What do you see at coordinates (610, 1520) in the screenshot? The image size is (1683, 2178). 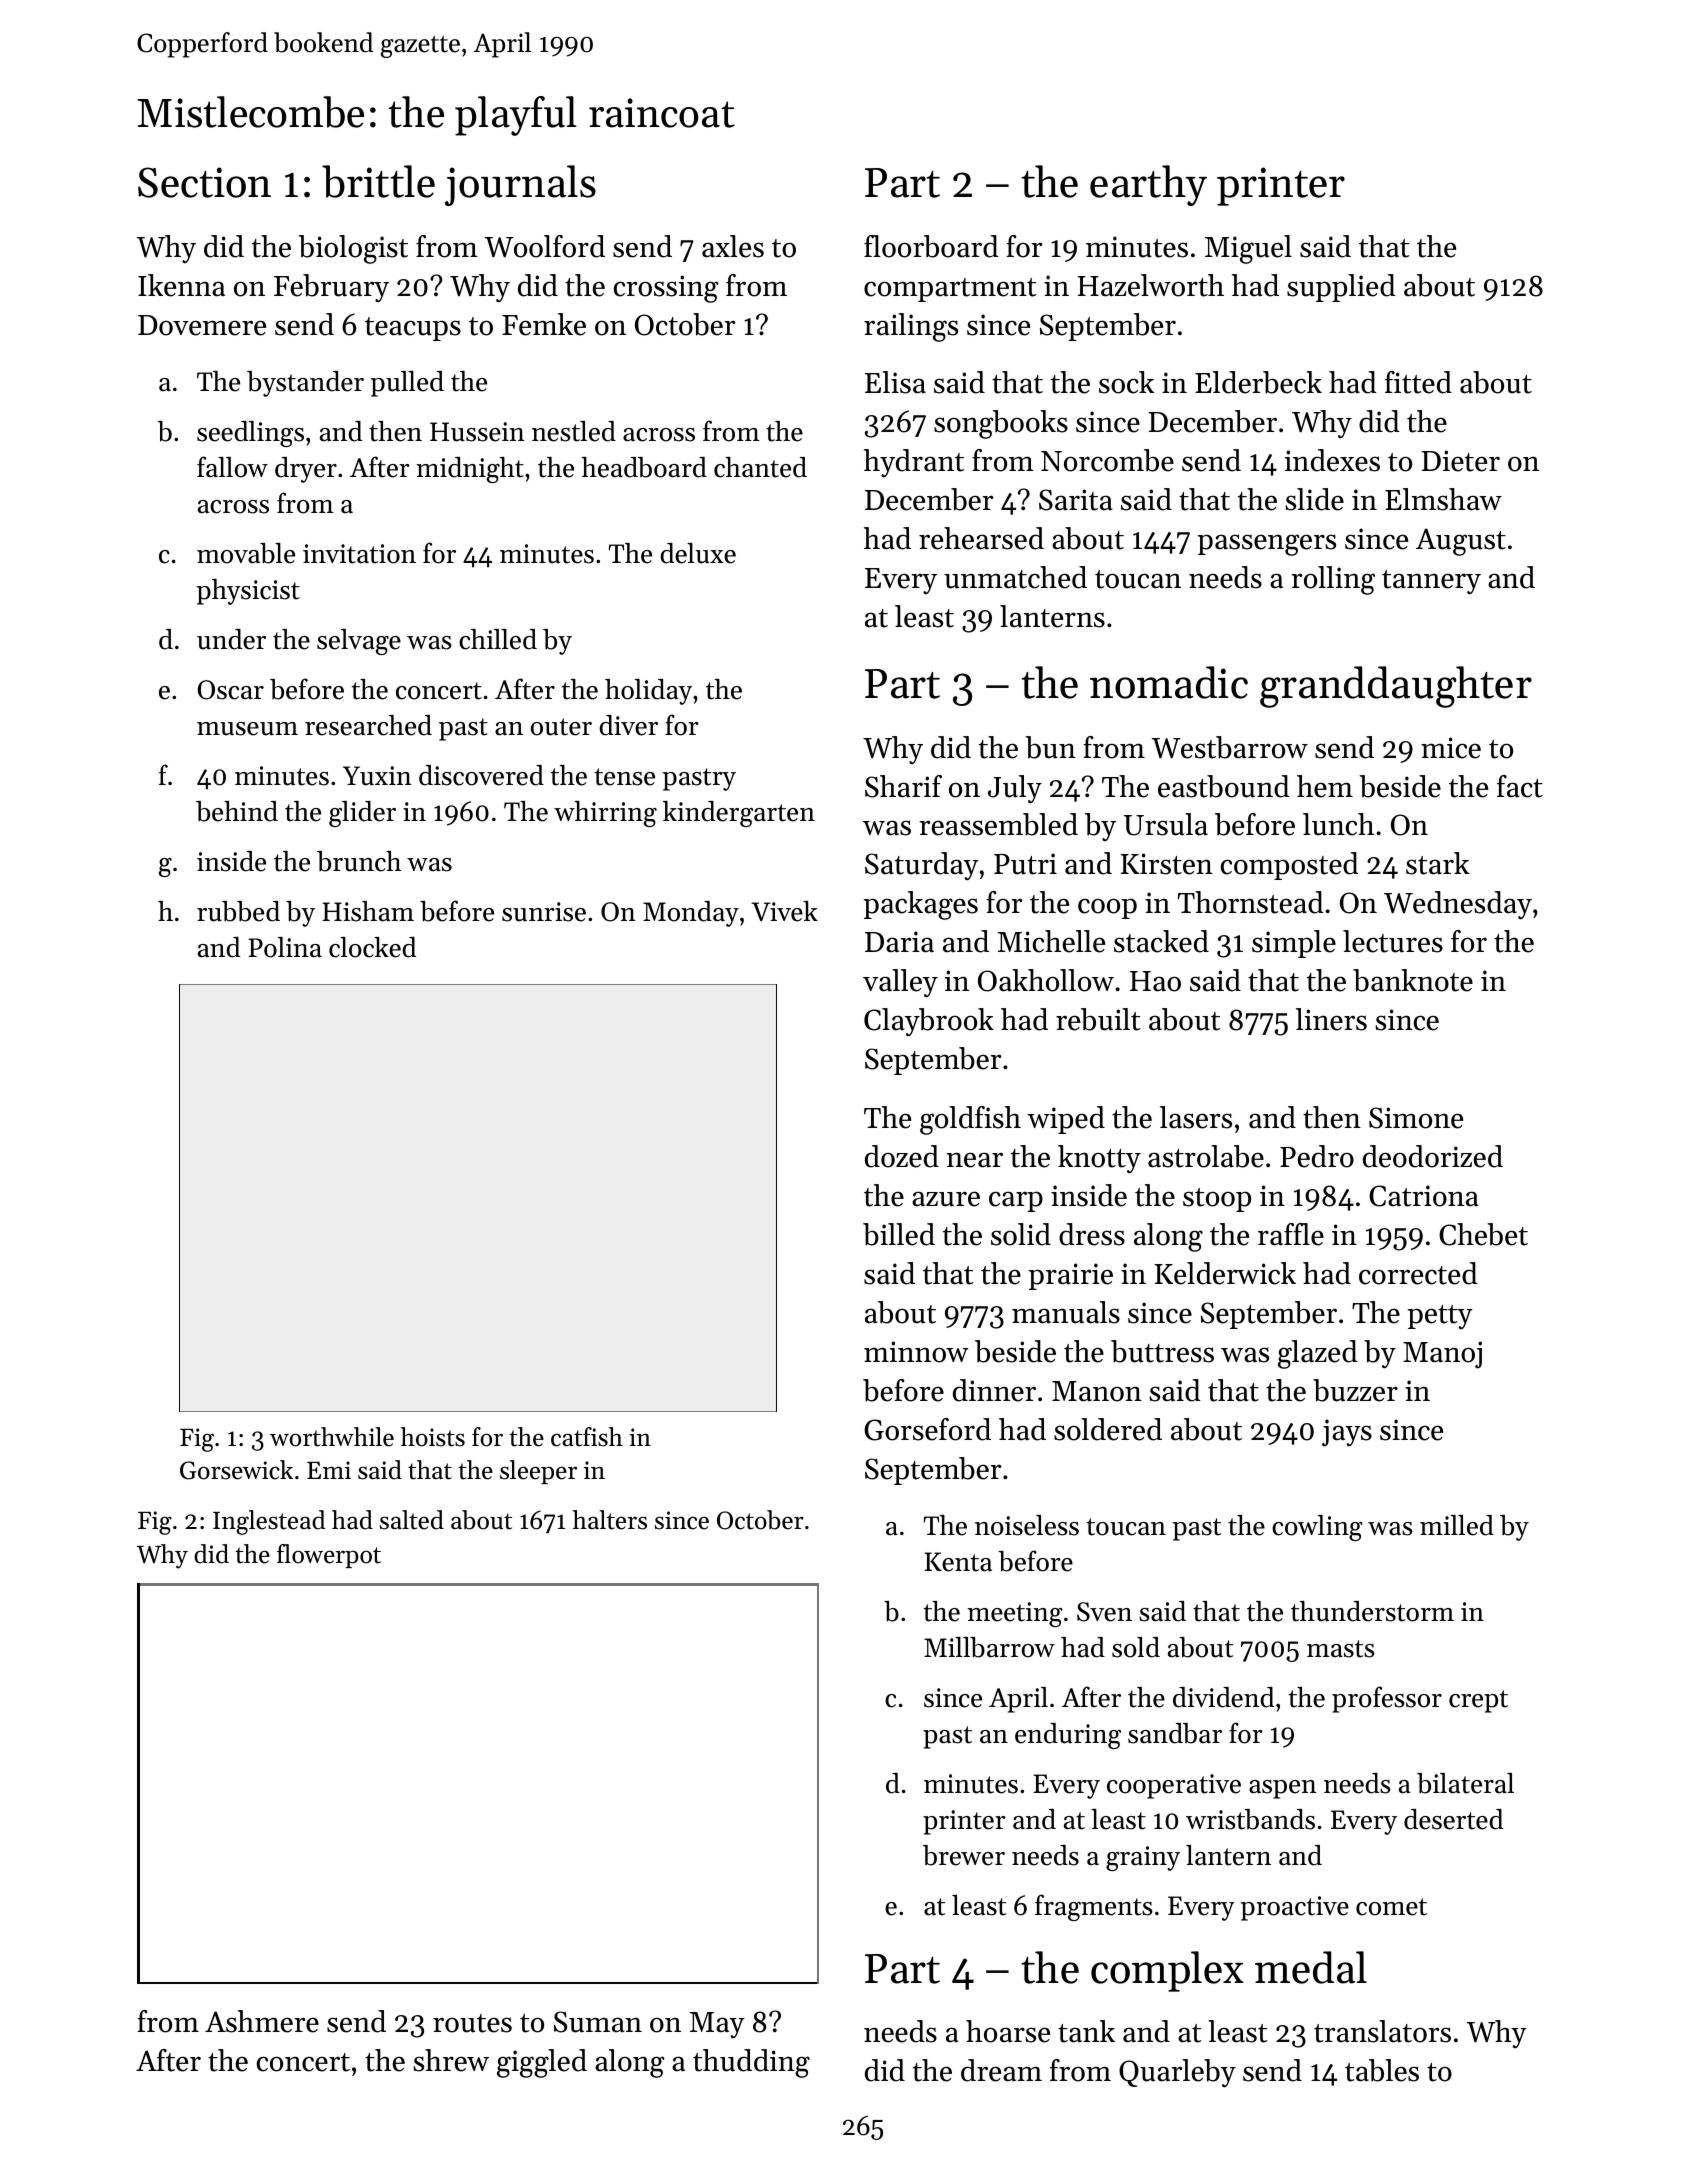 I see `halters` at bounding box center [610, 1520].
